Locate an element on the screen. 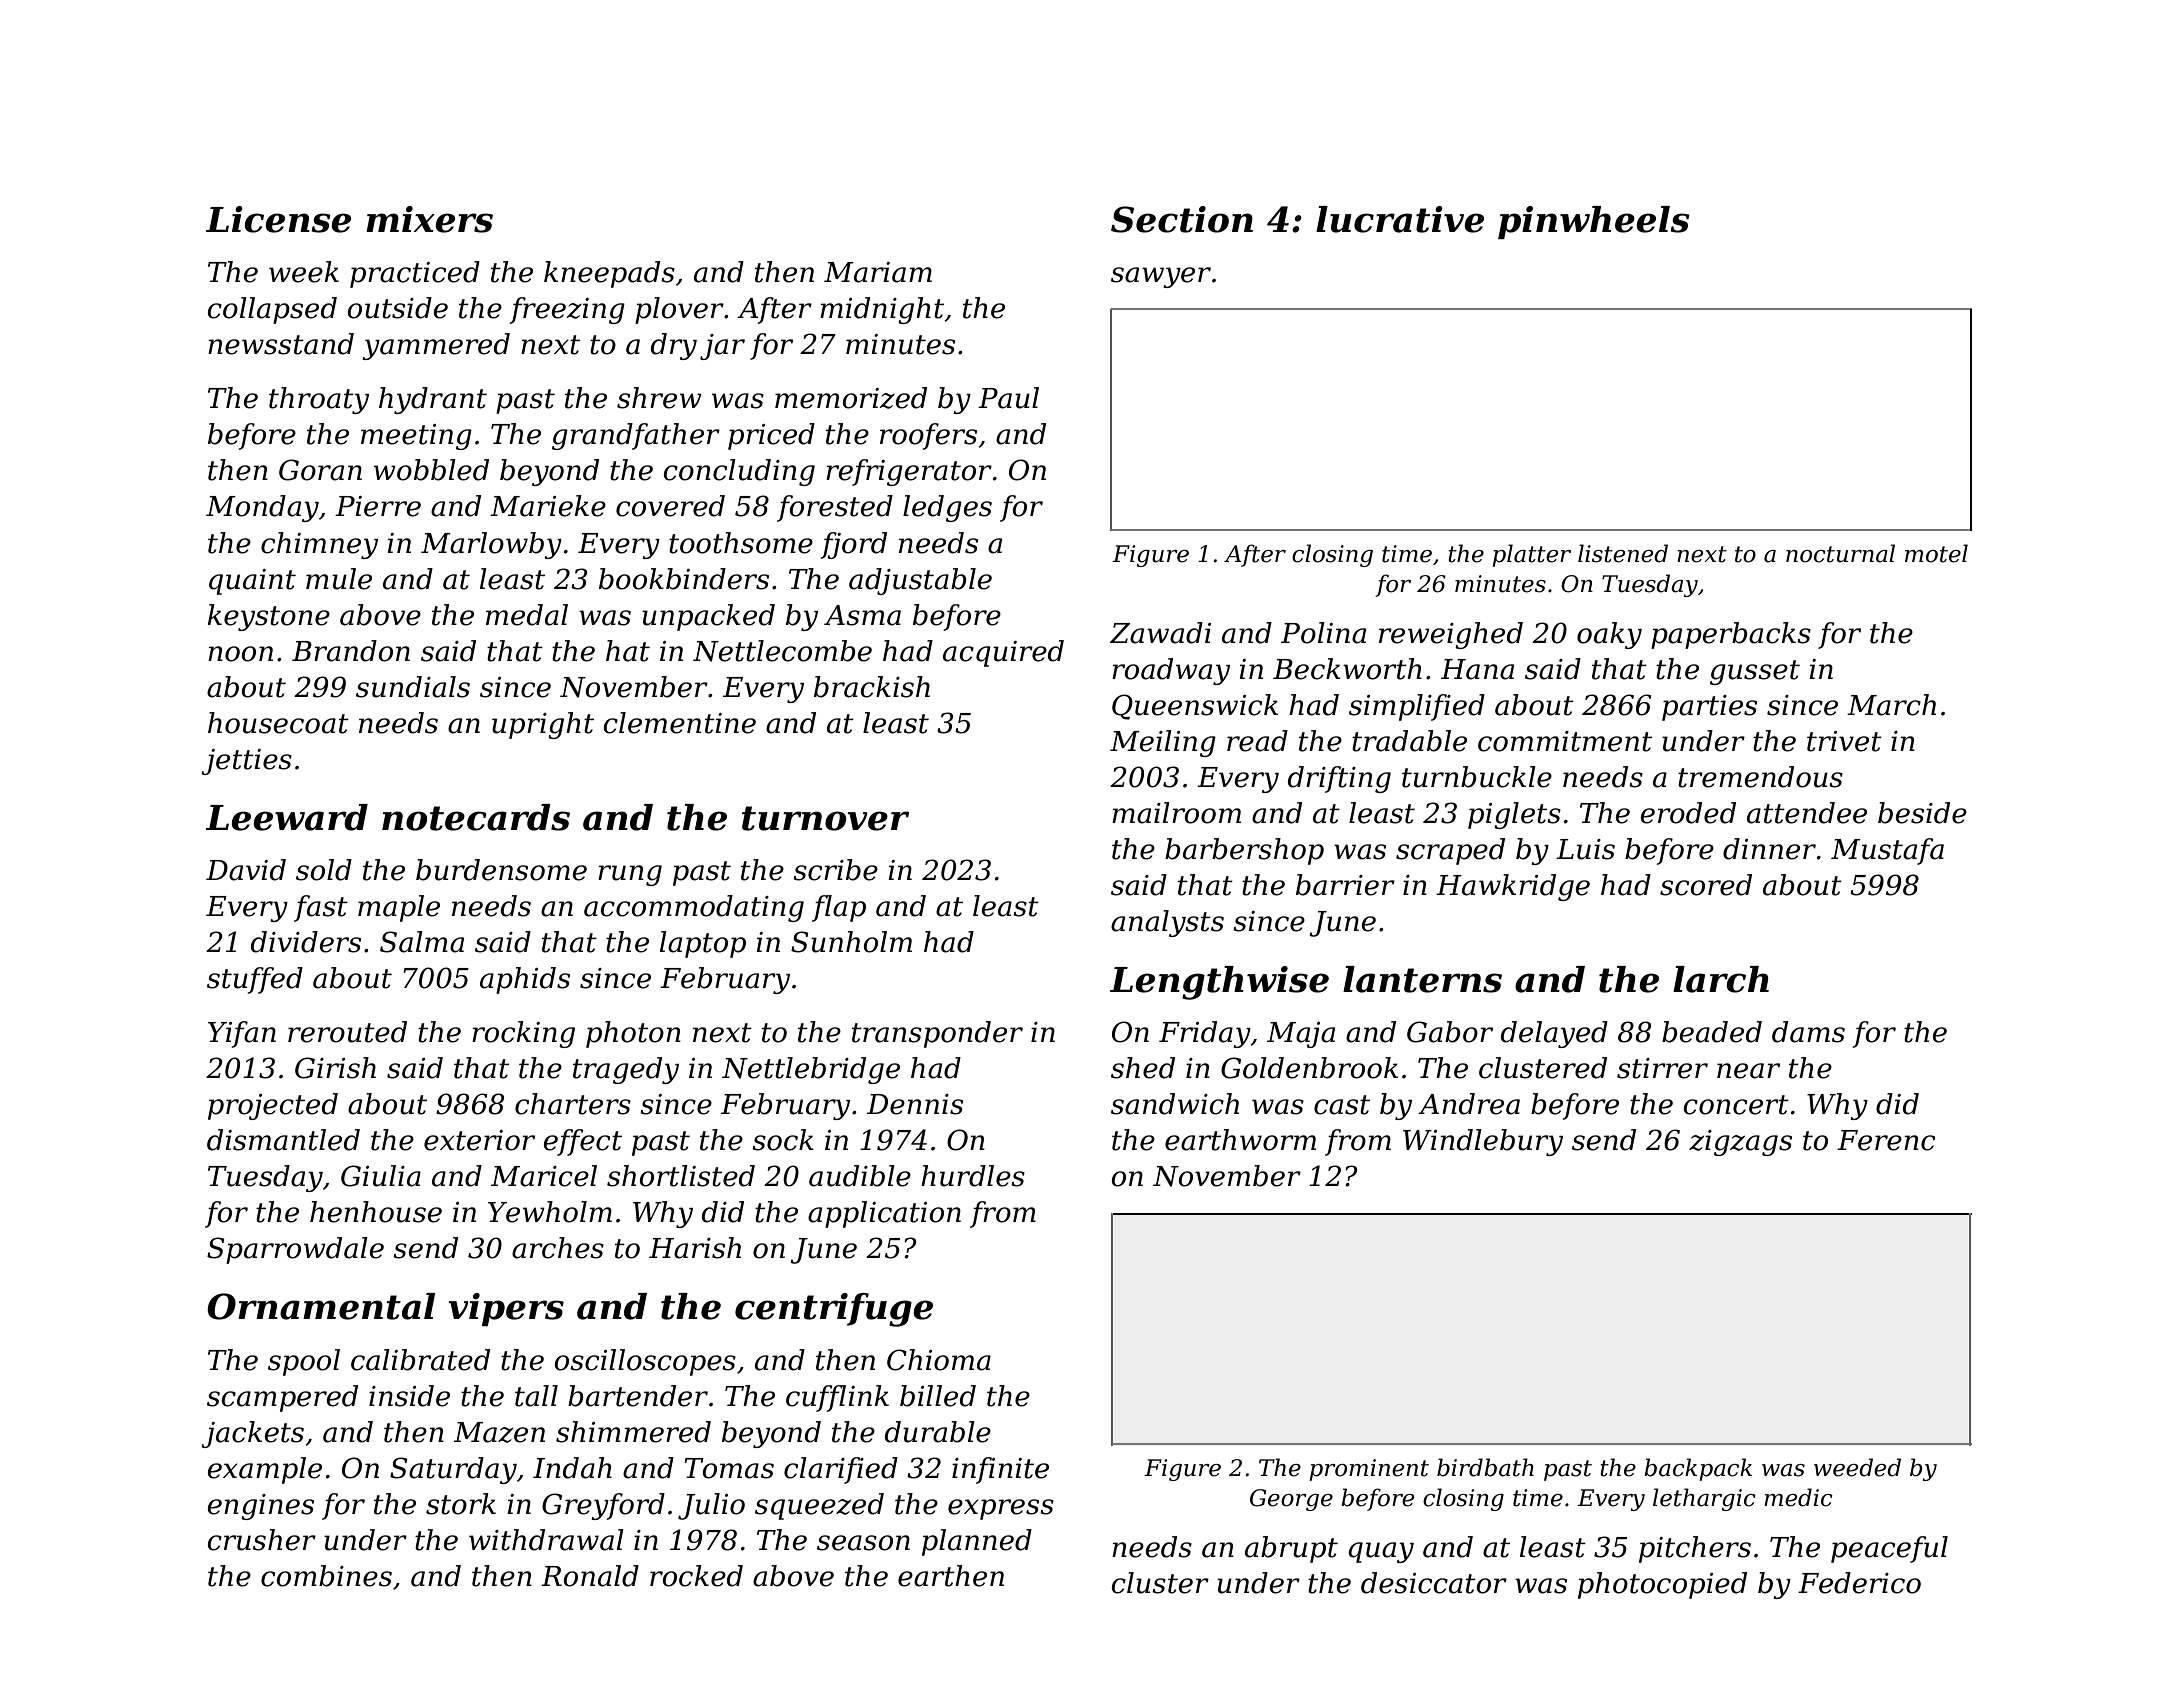 The width and height of the screenshot is (2178, 1683). combines is located at coordinates (326, 1576).
